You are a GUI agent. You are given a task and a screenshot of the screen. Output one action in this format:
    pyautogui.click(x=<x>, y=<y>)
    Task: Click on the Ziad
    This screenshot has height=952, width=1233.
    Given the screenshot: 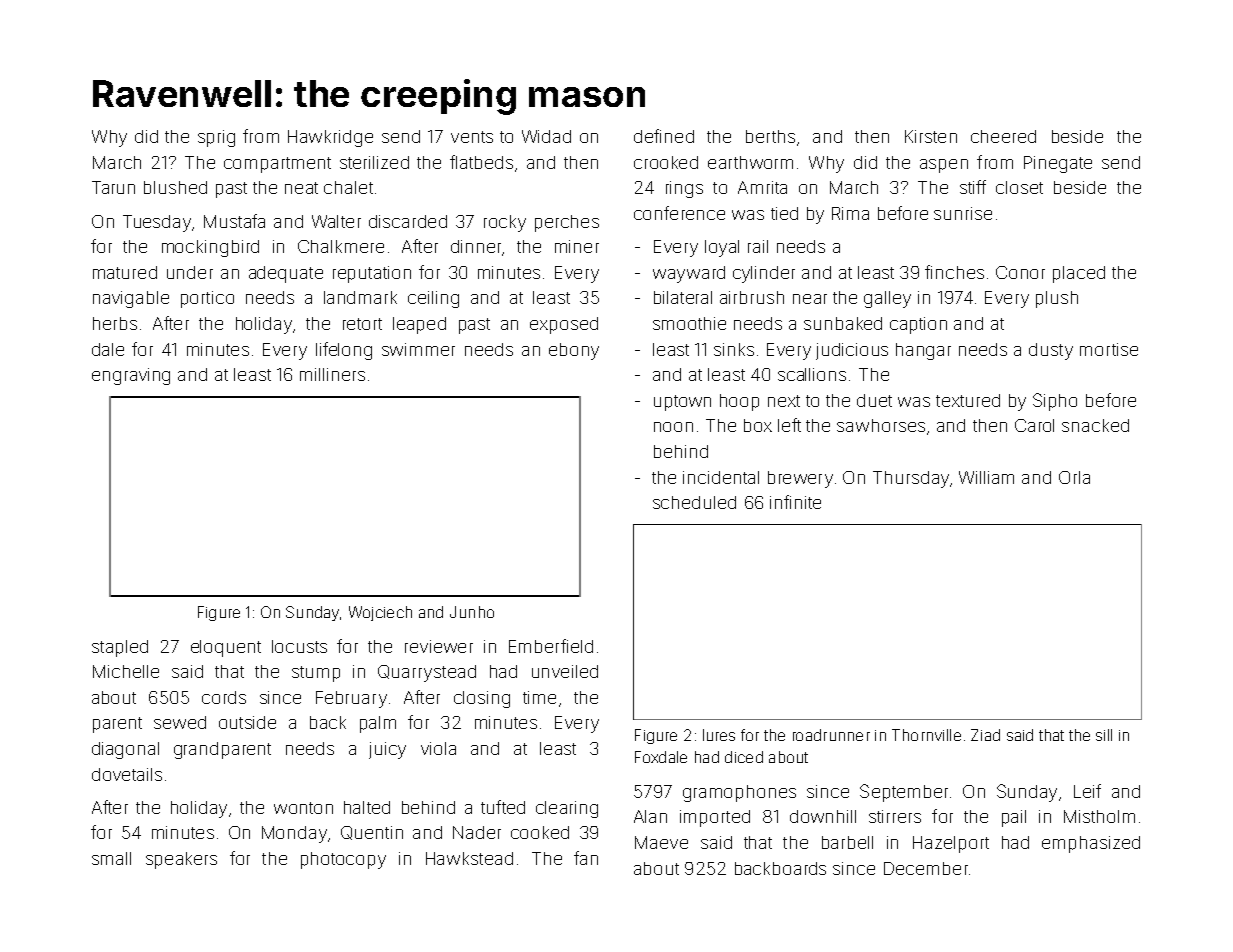 What is the action you would take?
    pyautogui.click(x=985, y=735)
